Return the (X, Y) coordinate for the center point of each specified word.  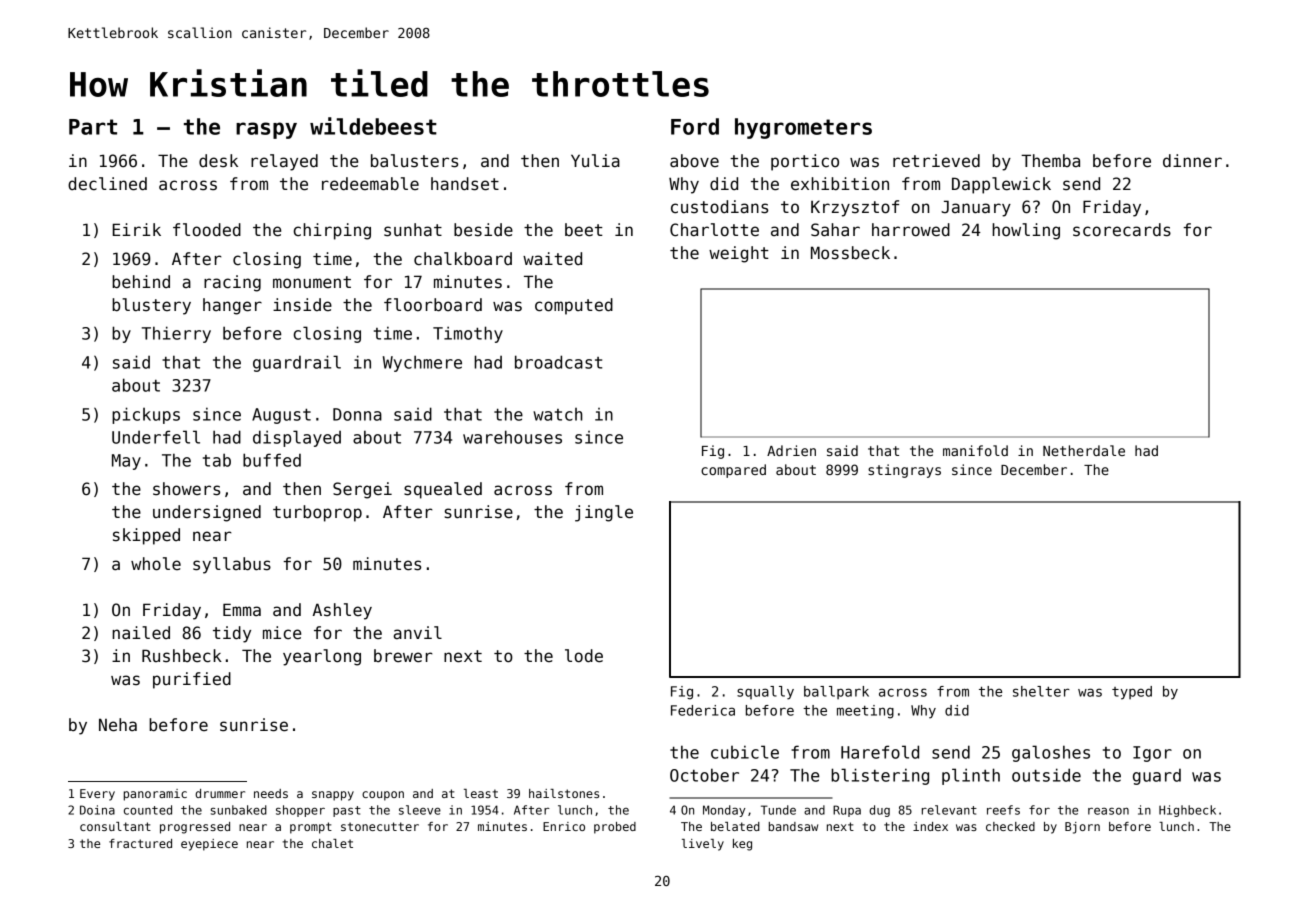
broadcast (558, 362)
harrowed (911, 230)
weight (739, 254)
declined (107, 184)
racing (232, 283)
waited (552, 259)
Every (97, 795)
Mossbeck (850, 253)
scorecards (1122, 230)
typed (1132, 693)
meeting (865, 712)
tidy (232, 634)
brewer (403, 656)
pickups (146, 415)
